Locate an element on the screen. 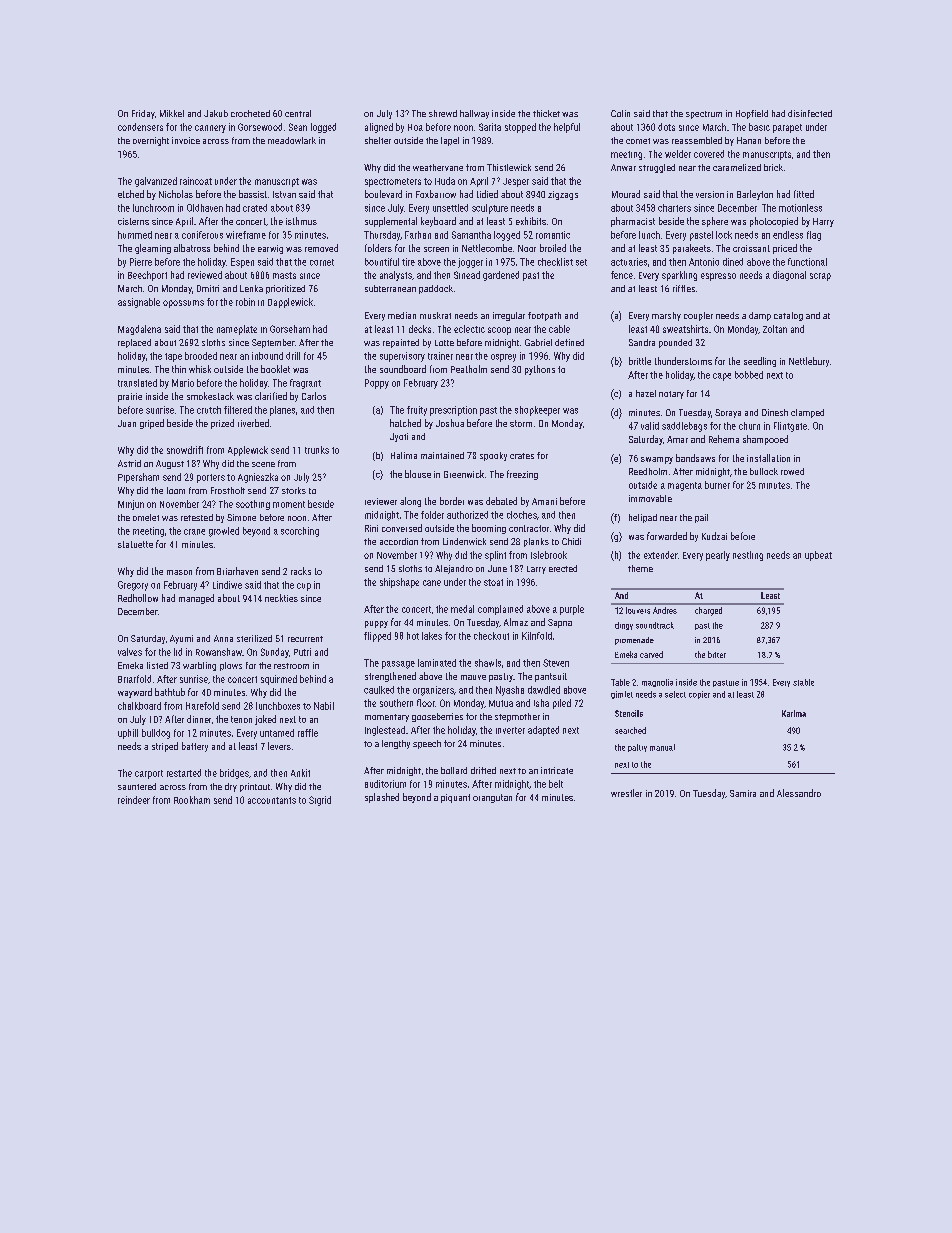  Friday is located at coordinates (143, 114).
